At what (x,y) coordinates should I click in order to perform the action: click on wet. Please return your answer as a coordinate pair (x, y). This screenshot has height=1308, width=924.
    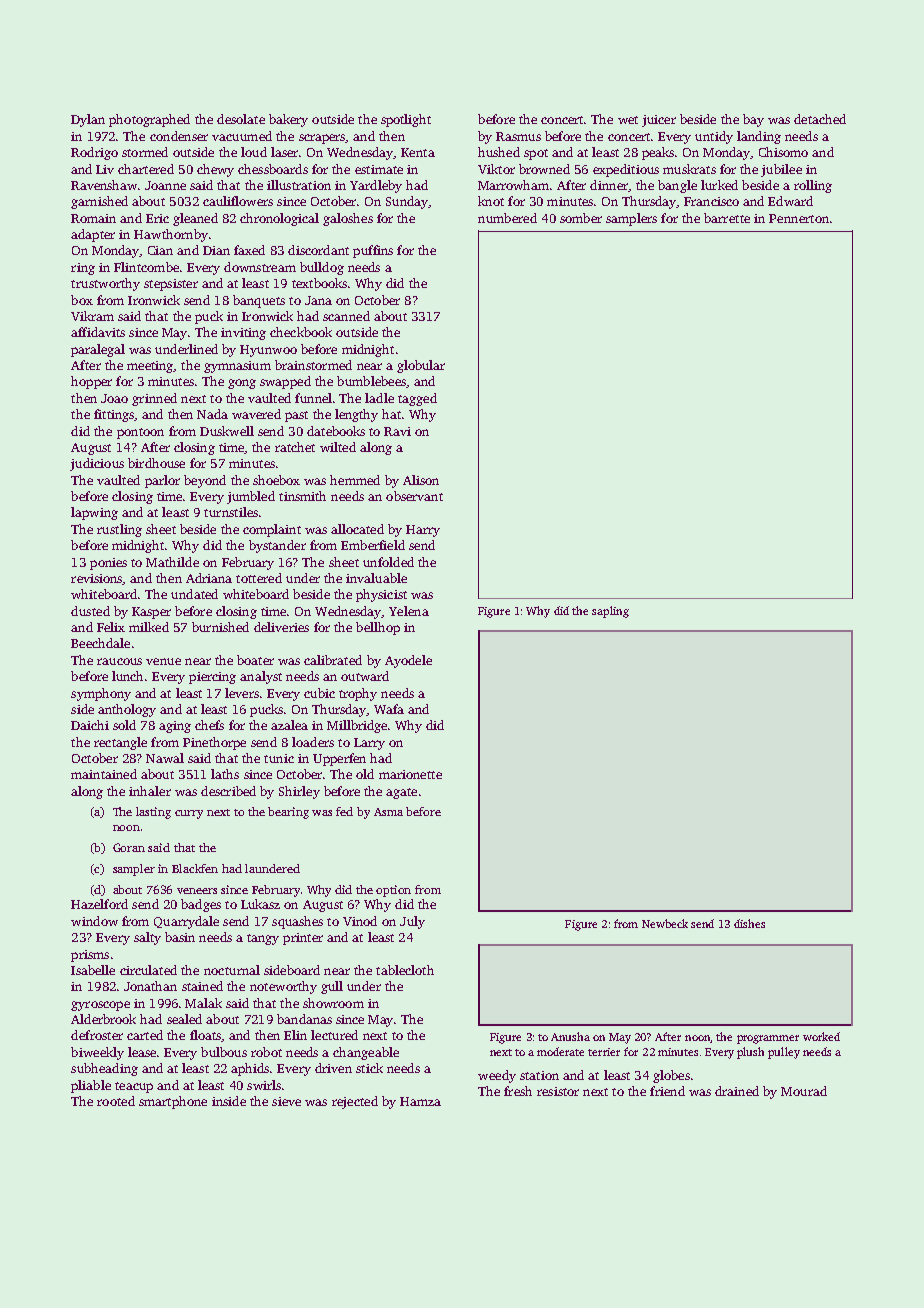
    Looking at the image, I should click on (628, 120).
